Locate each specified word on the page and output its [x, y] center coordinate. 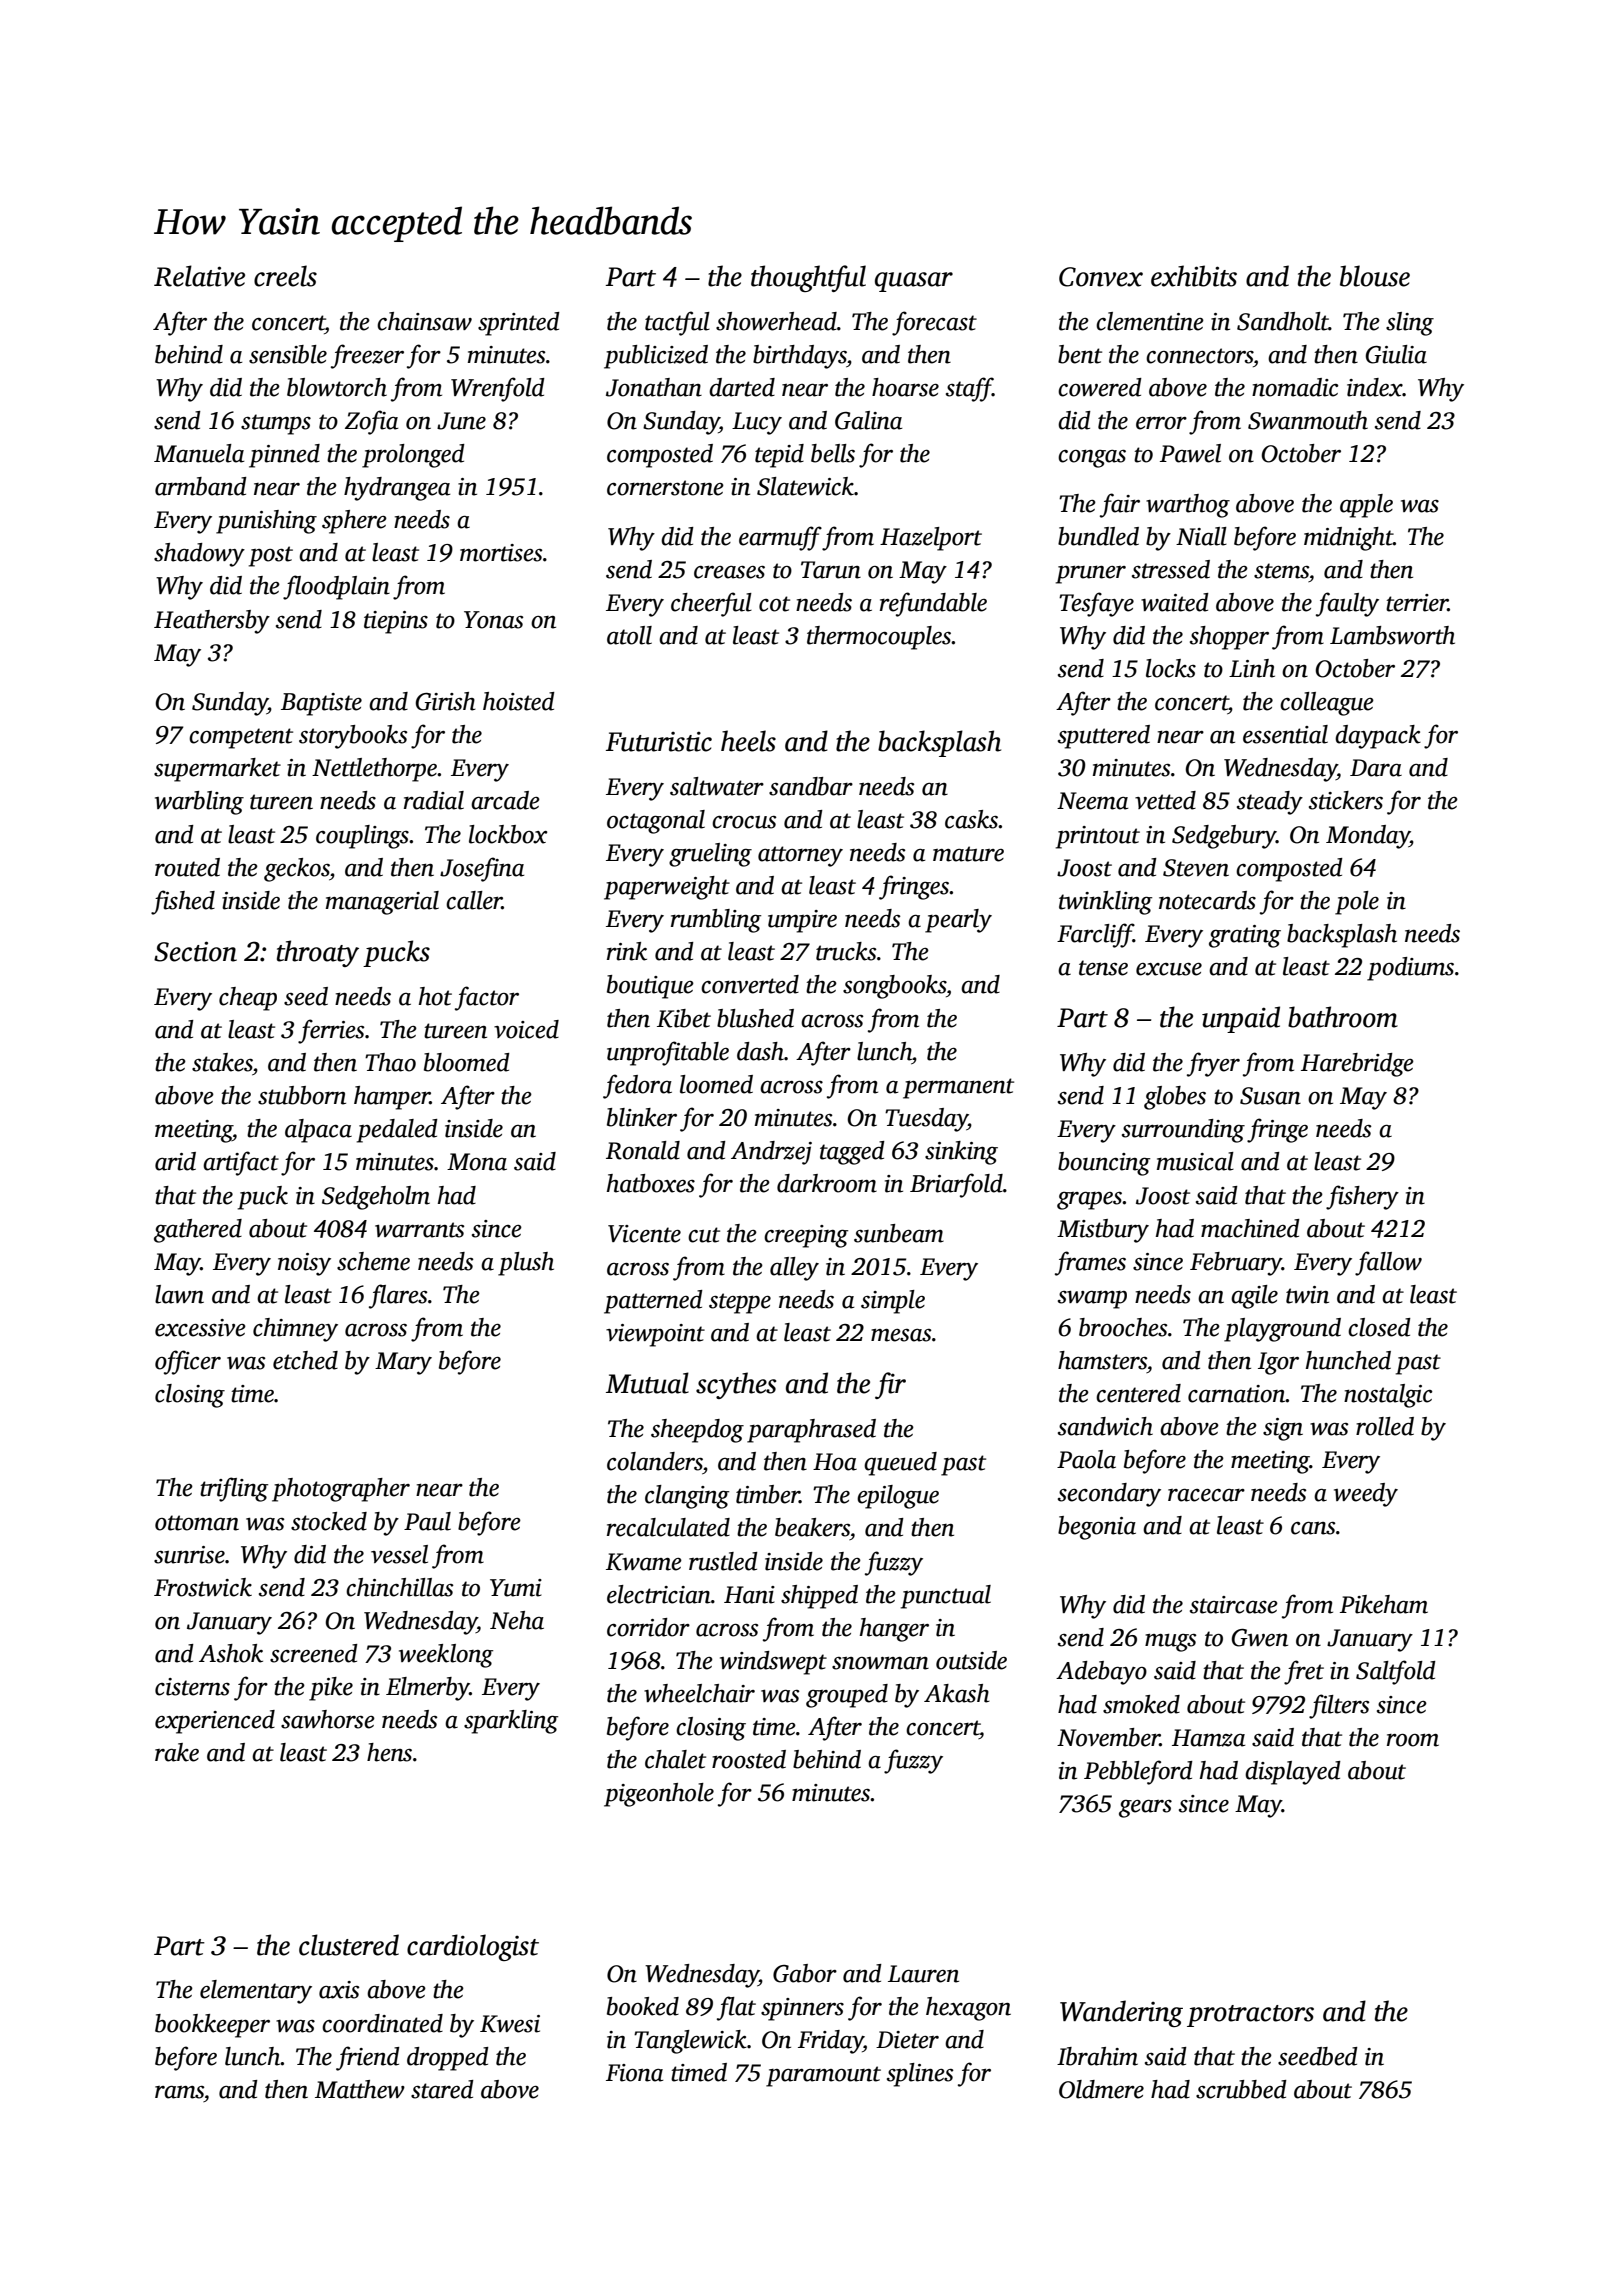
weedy [1366, 1495]
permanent [958, 1088]
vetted [1165, 800]
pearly [958, 921]
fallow [1388, 1263]
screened [314, 1653]
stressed [1171, 569]
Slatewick [805, 486]
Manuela [199, 453]
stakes [222, 1062]
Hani [749, 1595]
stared [442, 2089]
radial [434, 800]
